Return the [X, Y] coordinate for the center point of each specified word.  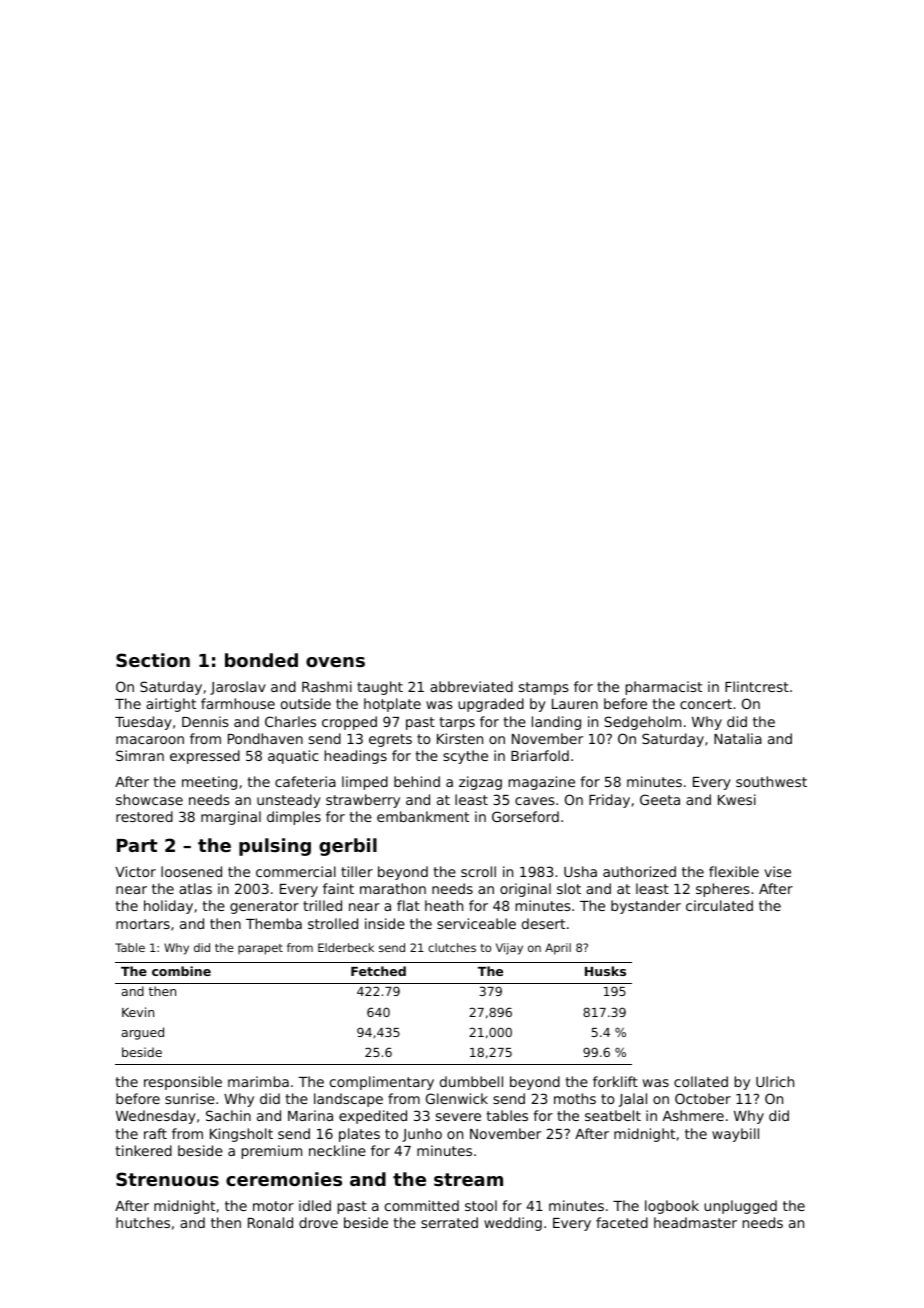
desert [543, 923]
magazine [542, 783]
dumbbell [471, 1081]
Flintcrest [757, 686]
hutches [143, 1222]
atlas [195, 888]
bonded [261, 660]
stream [468, 1179]
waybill [735, 1135]
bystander [646, 907]
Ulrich [775, 1081]
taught [380, 688]
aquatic [293, 757]
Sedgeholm [642, 723]
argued [143, 1033]
